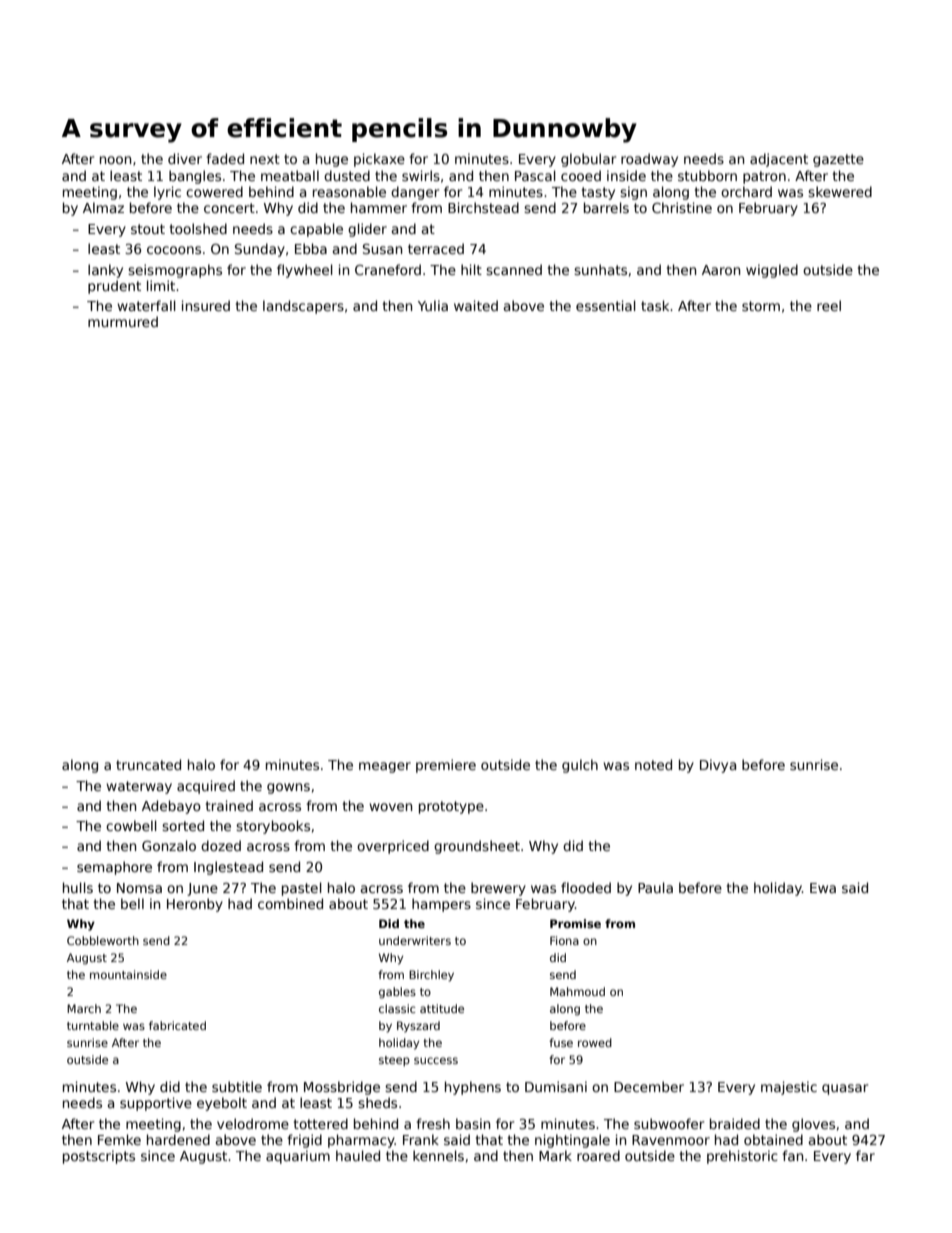 The image size is (952, 1233). What do you see at coordinates (298, 1157) in the screenshot?
I see `aquarium` at bounding box center [298, 1157].
